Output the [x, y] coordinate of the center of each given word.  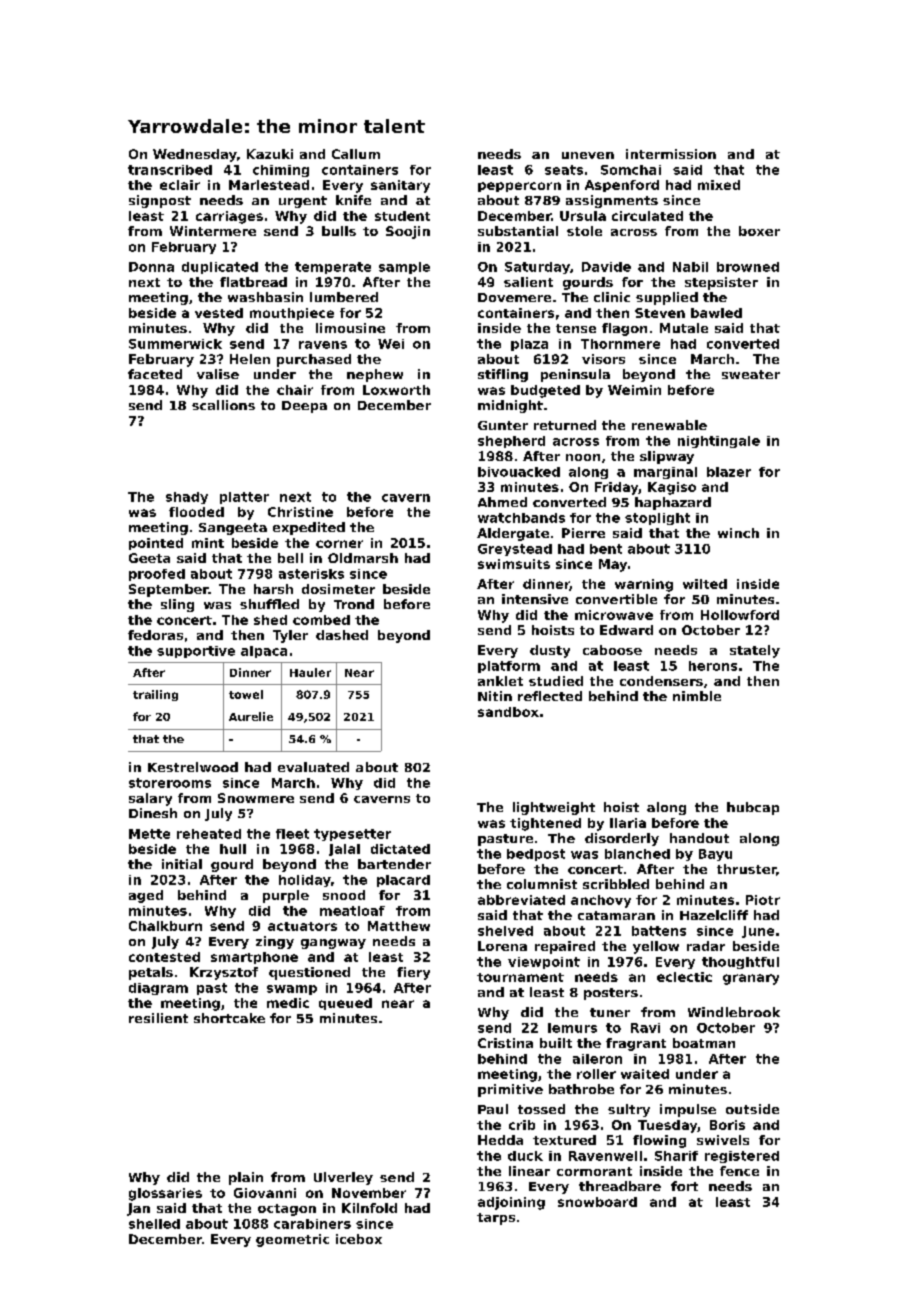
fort [684, 1186]
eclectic [684, 977]
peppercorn [519, 187]
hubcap [753, 808]
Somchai [631, 170]
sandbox [508, 712]
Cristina [505, 1043]
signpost [160, 201]
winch [738, 533]
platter [244, 498]
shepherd [511, 442]
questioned [309, 973]
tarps [496, 1219]
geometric [292, 1240]
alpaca [264, 652]
